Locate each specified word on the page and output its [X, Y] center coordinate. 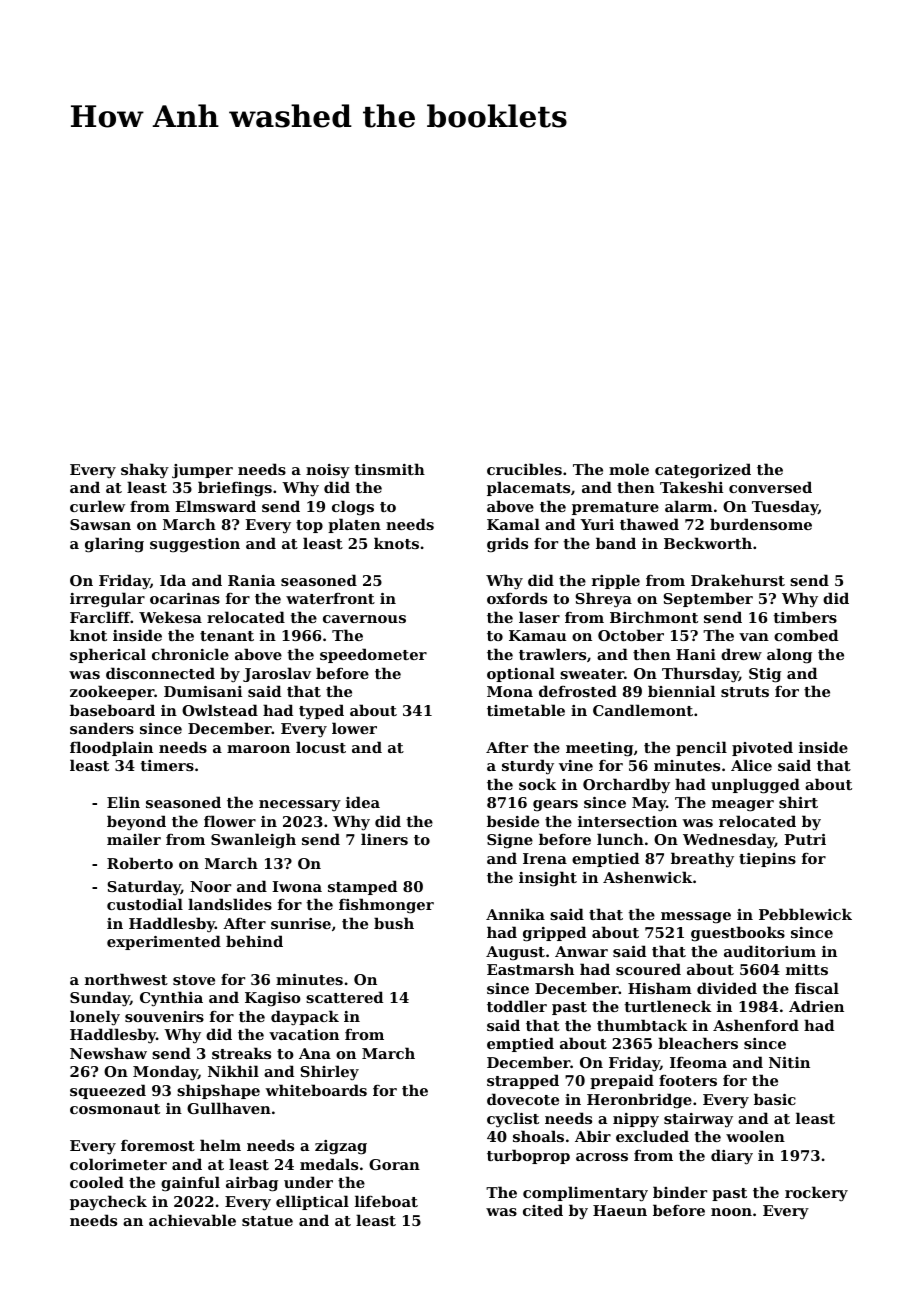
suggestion [195, 545]
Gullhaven [229, 1108]
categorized [703, 471]
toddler [517, 1006]
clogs [353, 508]
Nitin [789, 1062]
